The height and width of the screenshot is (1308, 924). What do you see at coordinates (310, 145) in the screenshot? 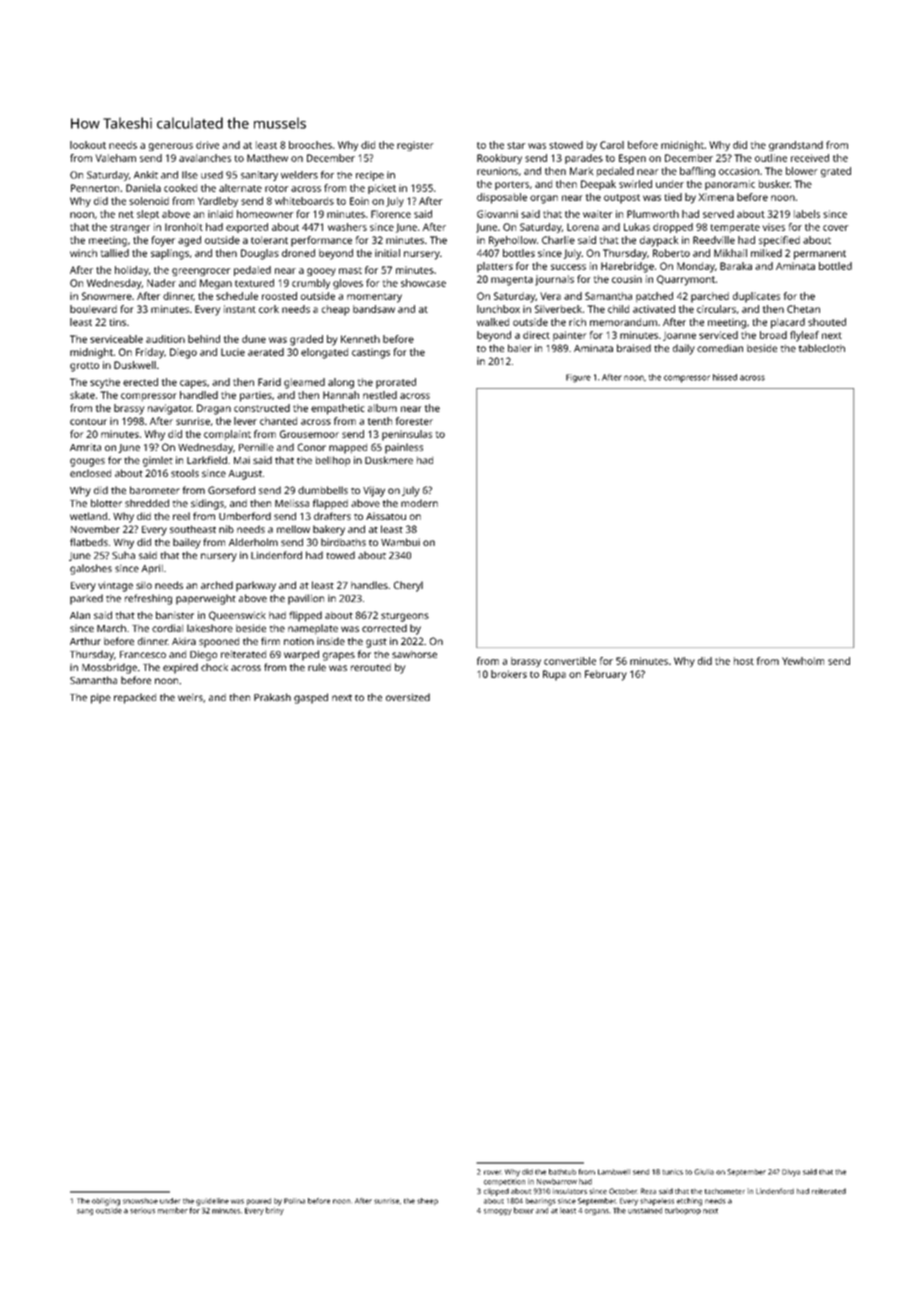
I see `brooches` at bounding box center [310, 145].
